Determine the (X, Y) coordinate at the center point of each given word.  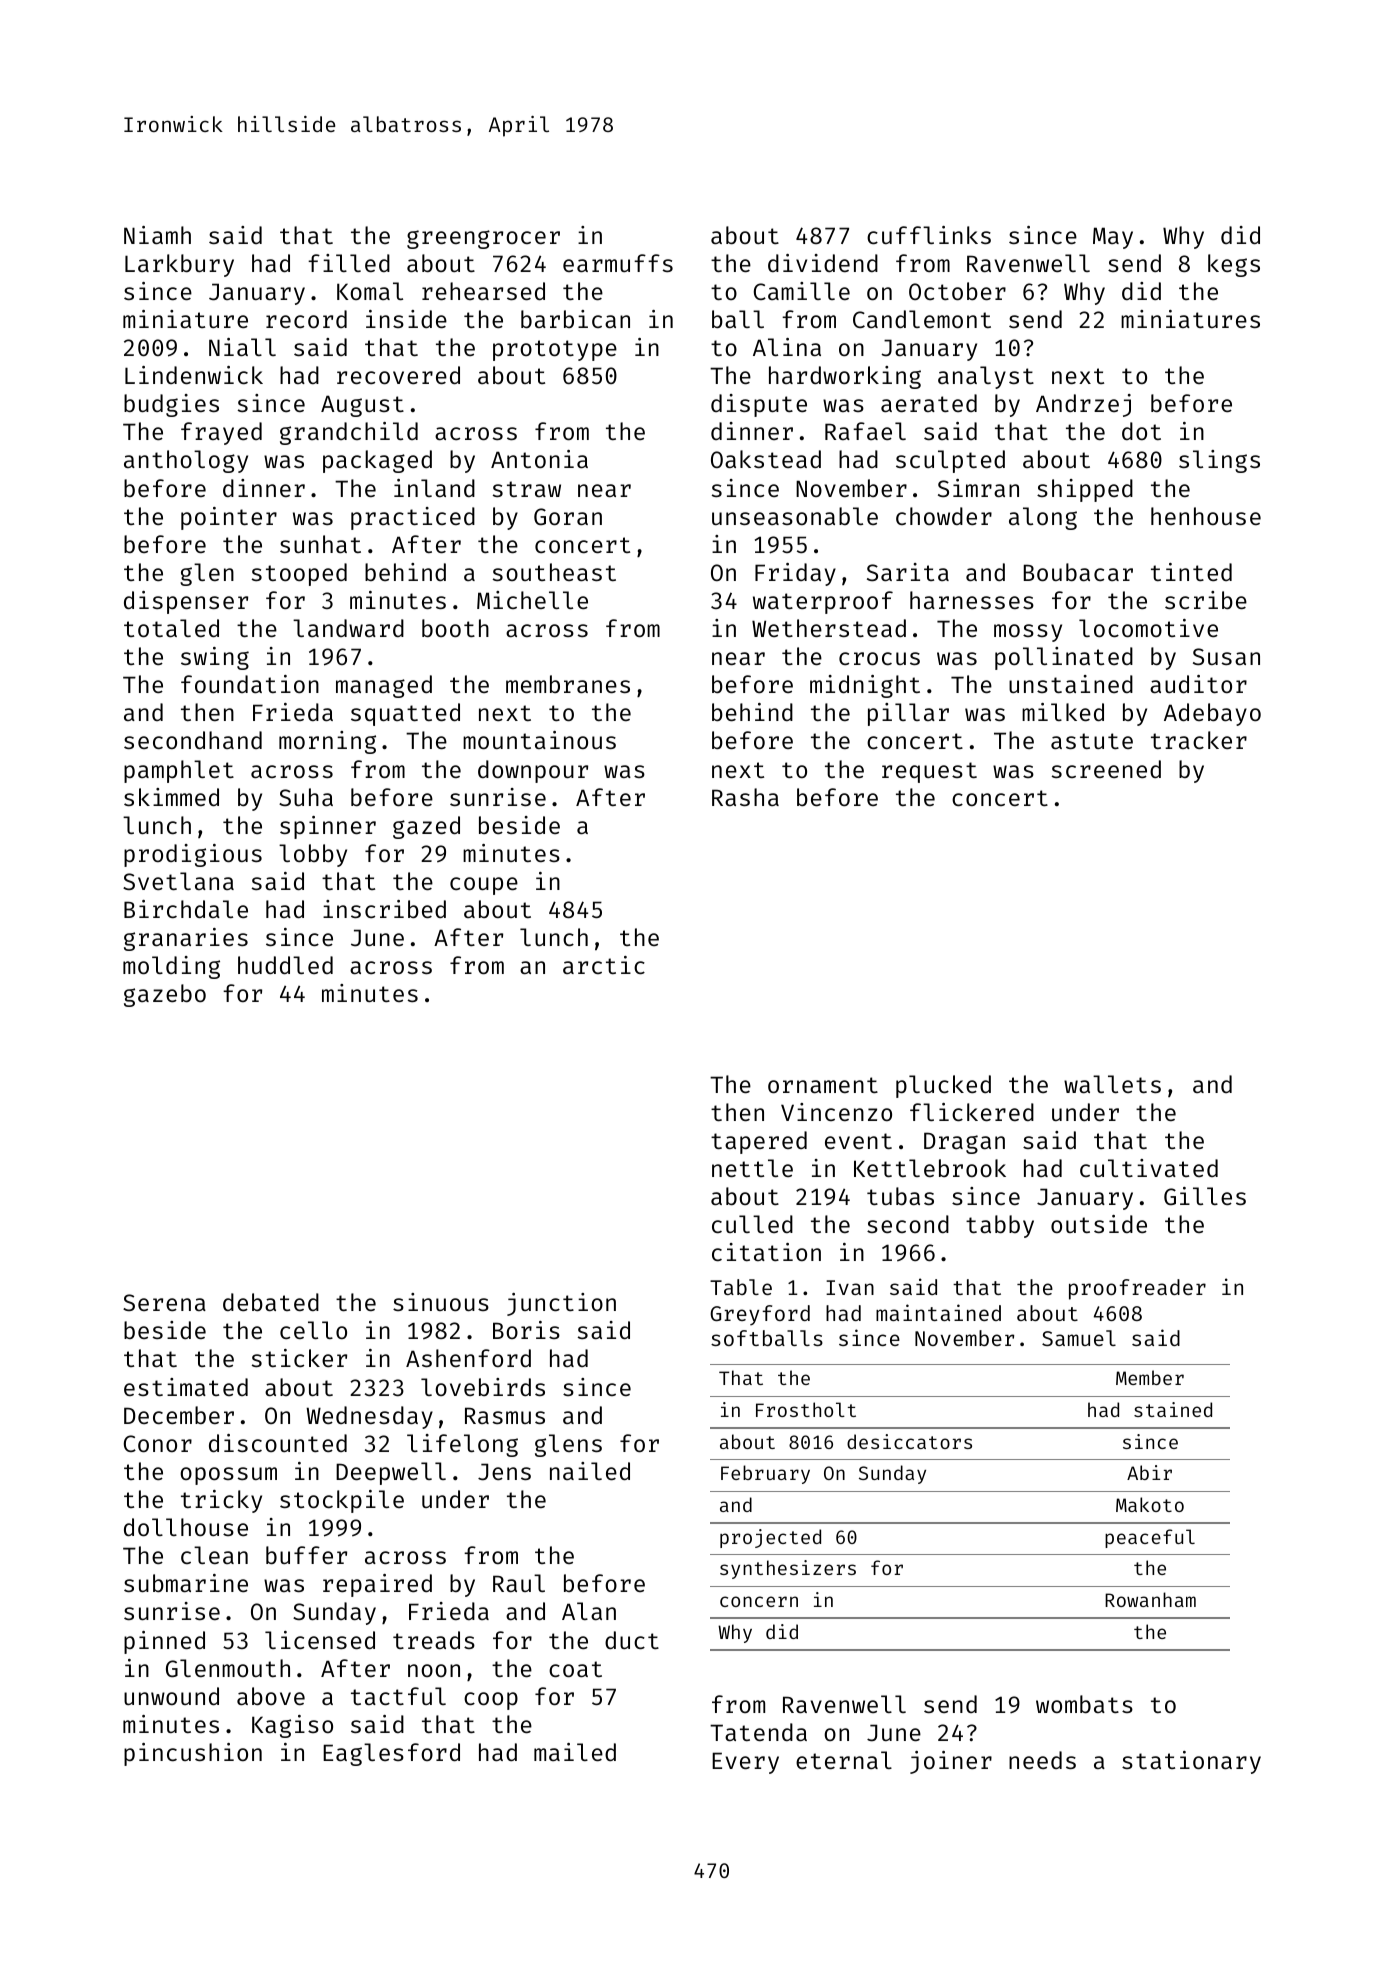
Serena (164, 1302)
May (1113, 238)
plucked (943, 1086)
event (858, 1141)
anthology (186, 461)
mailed (575, 1752)
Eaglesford (391, 1754)
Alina (787, 347)
